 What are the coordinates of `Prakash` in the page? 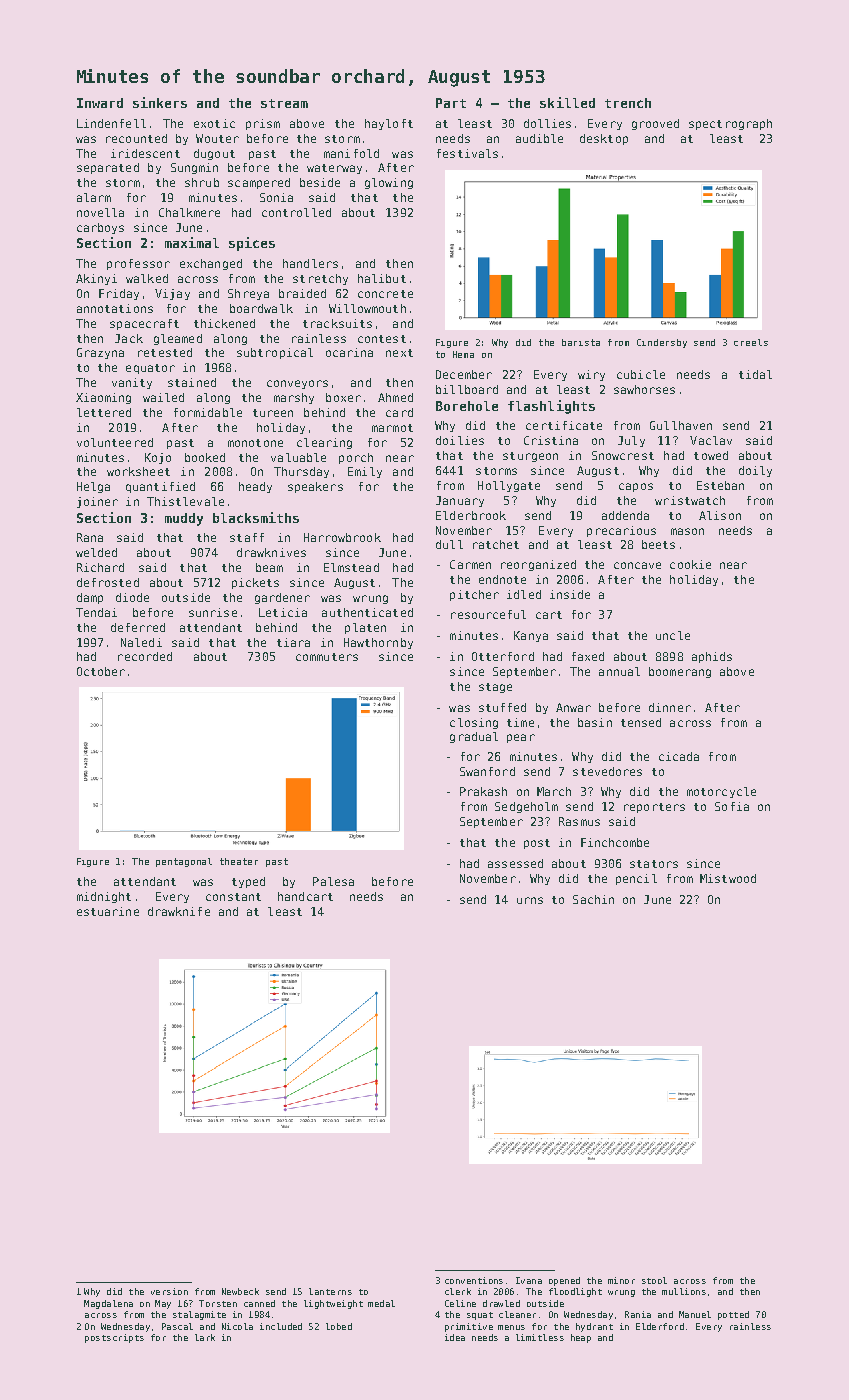 It's located at (483, 791).
